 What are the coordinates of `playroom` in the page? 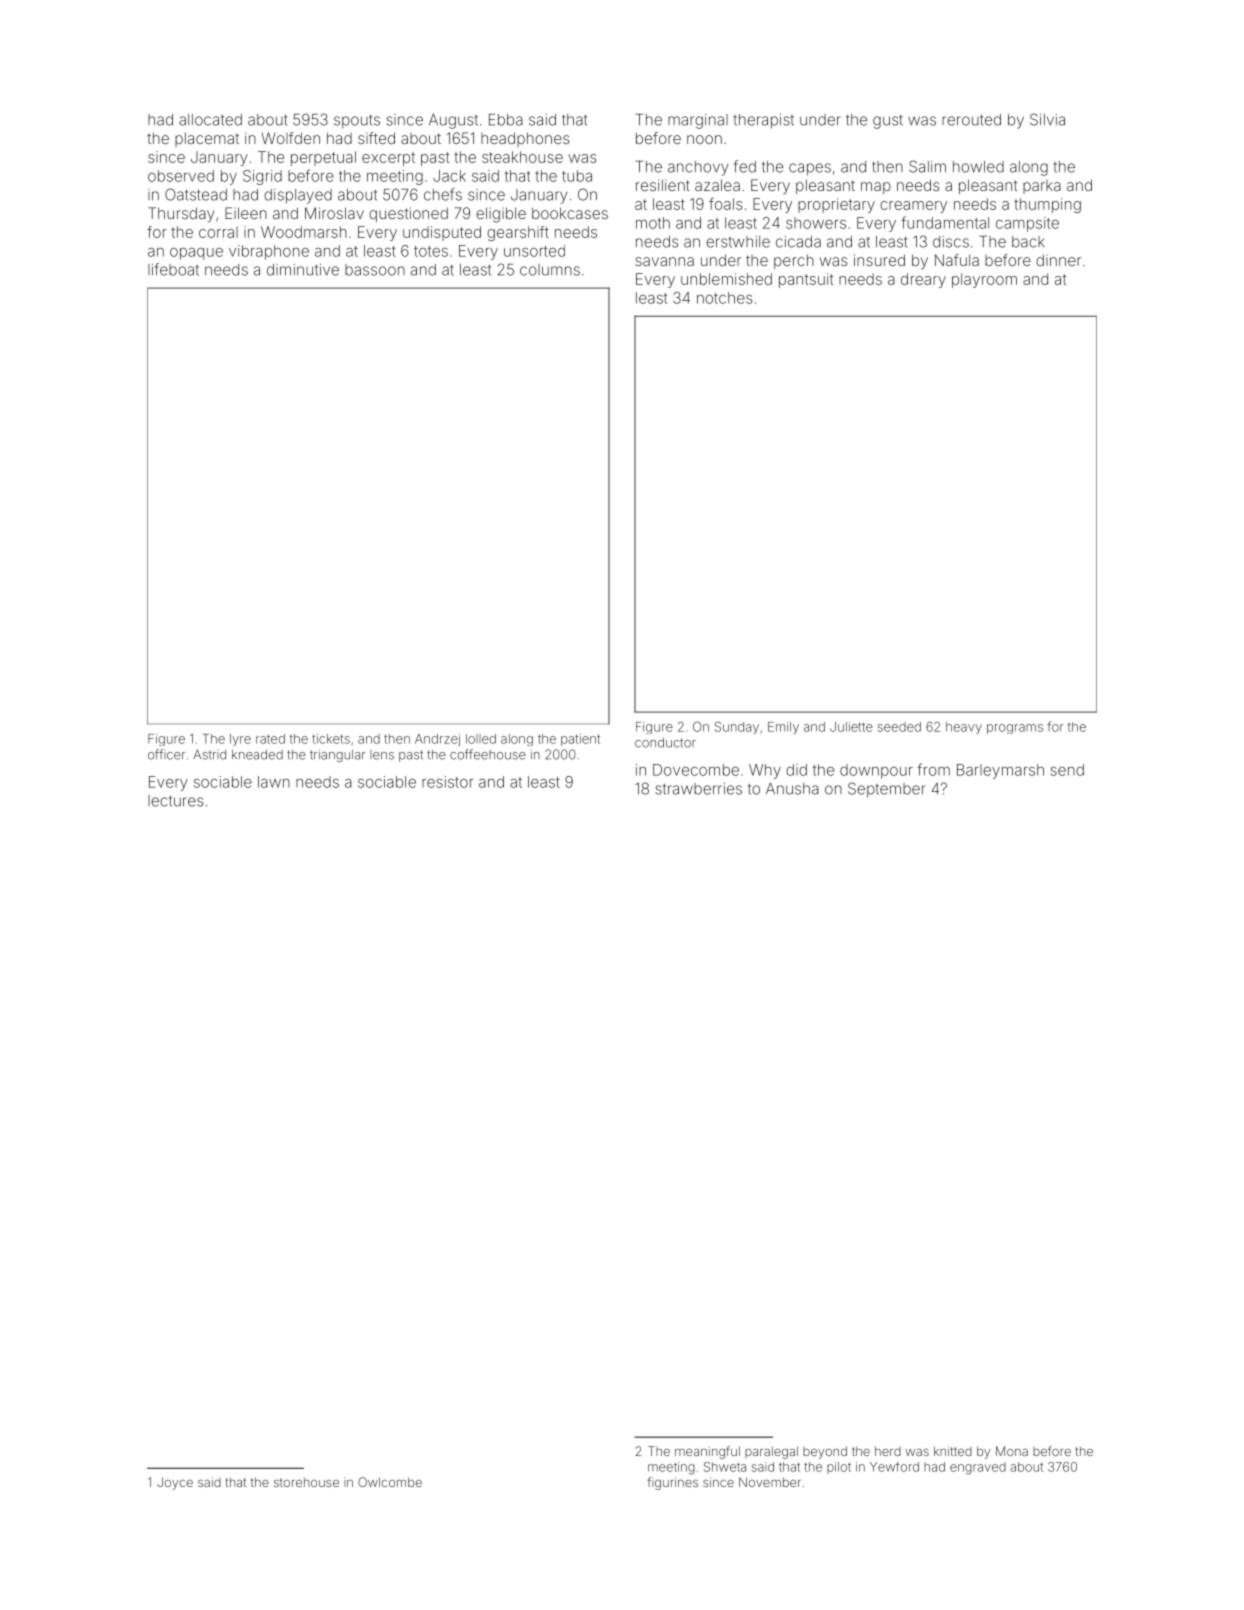 It's located at (984, 280).
